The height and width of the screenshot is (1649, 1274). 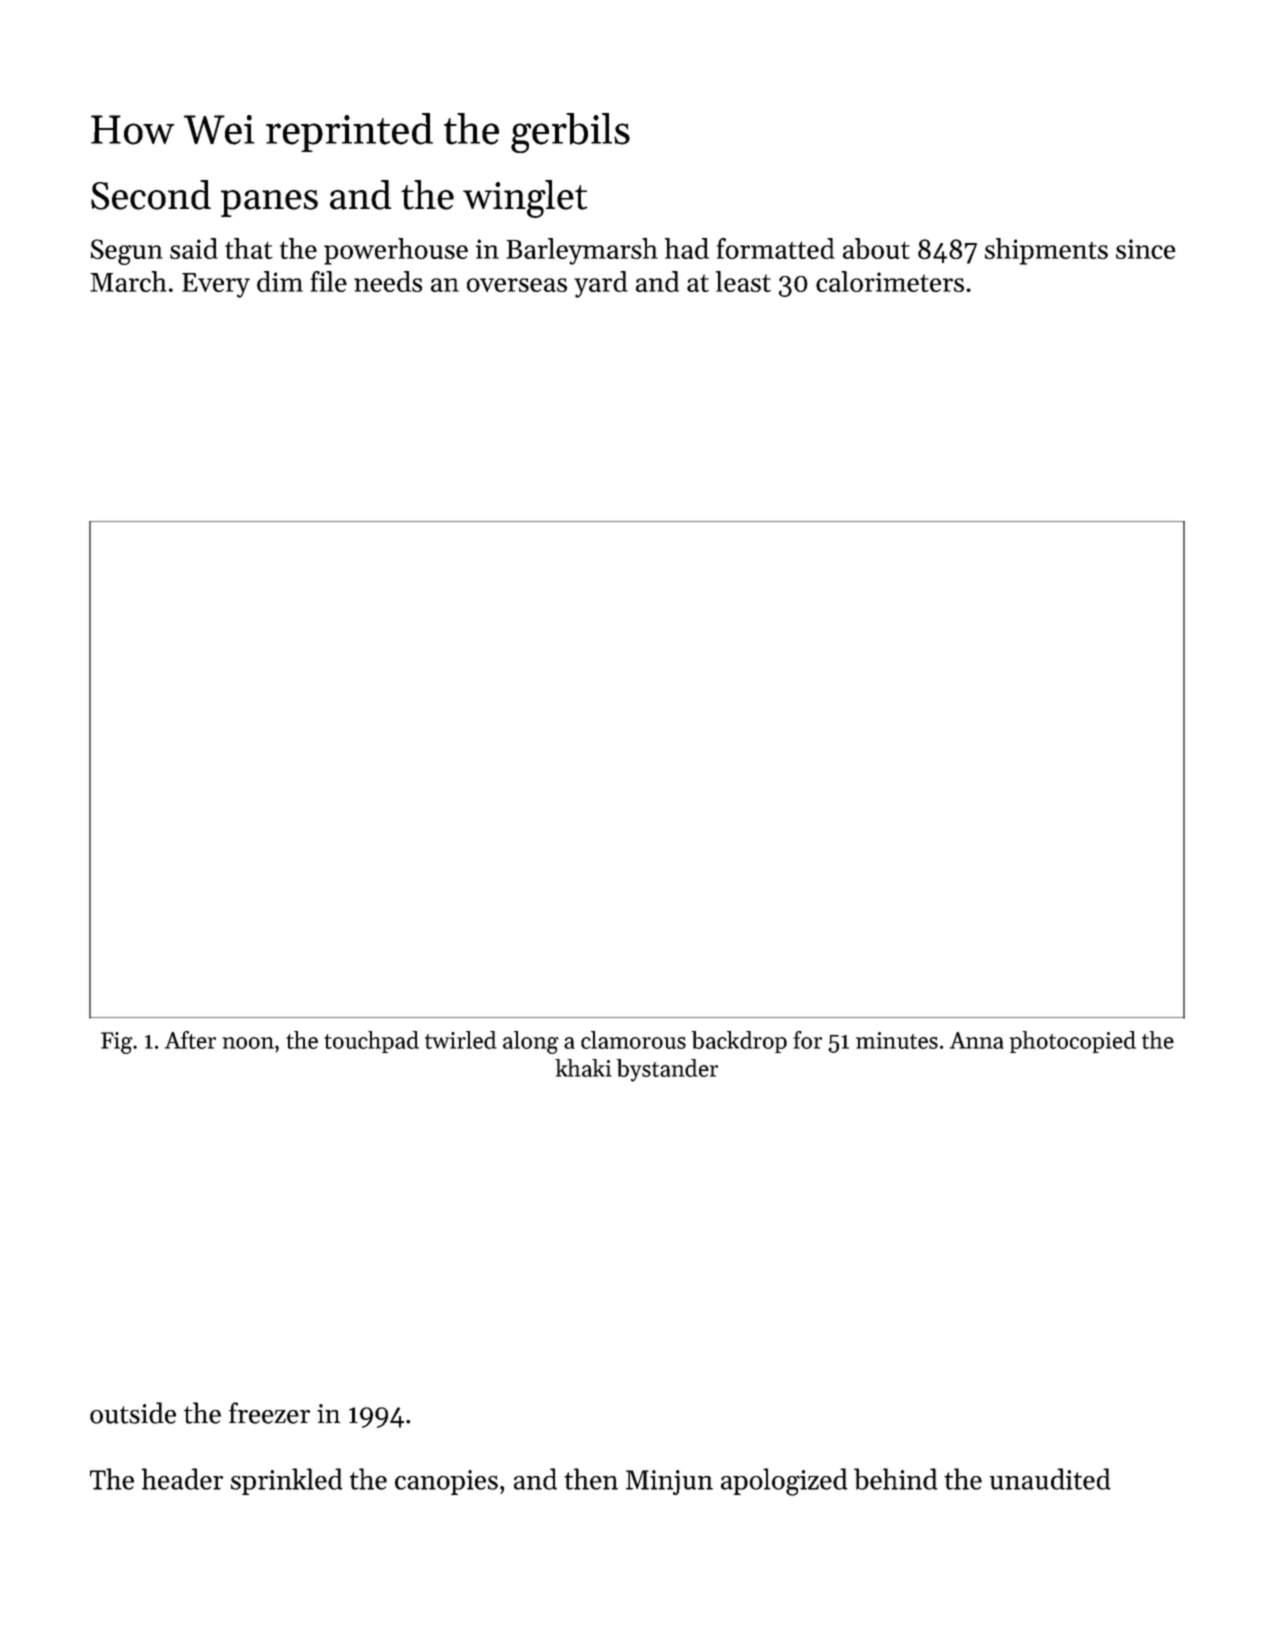 I want to click on After, so click(x=190, y=1040).
